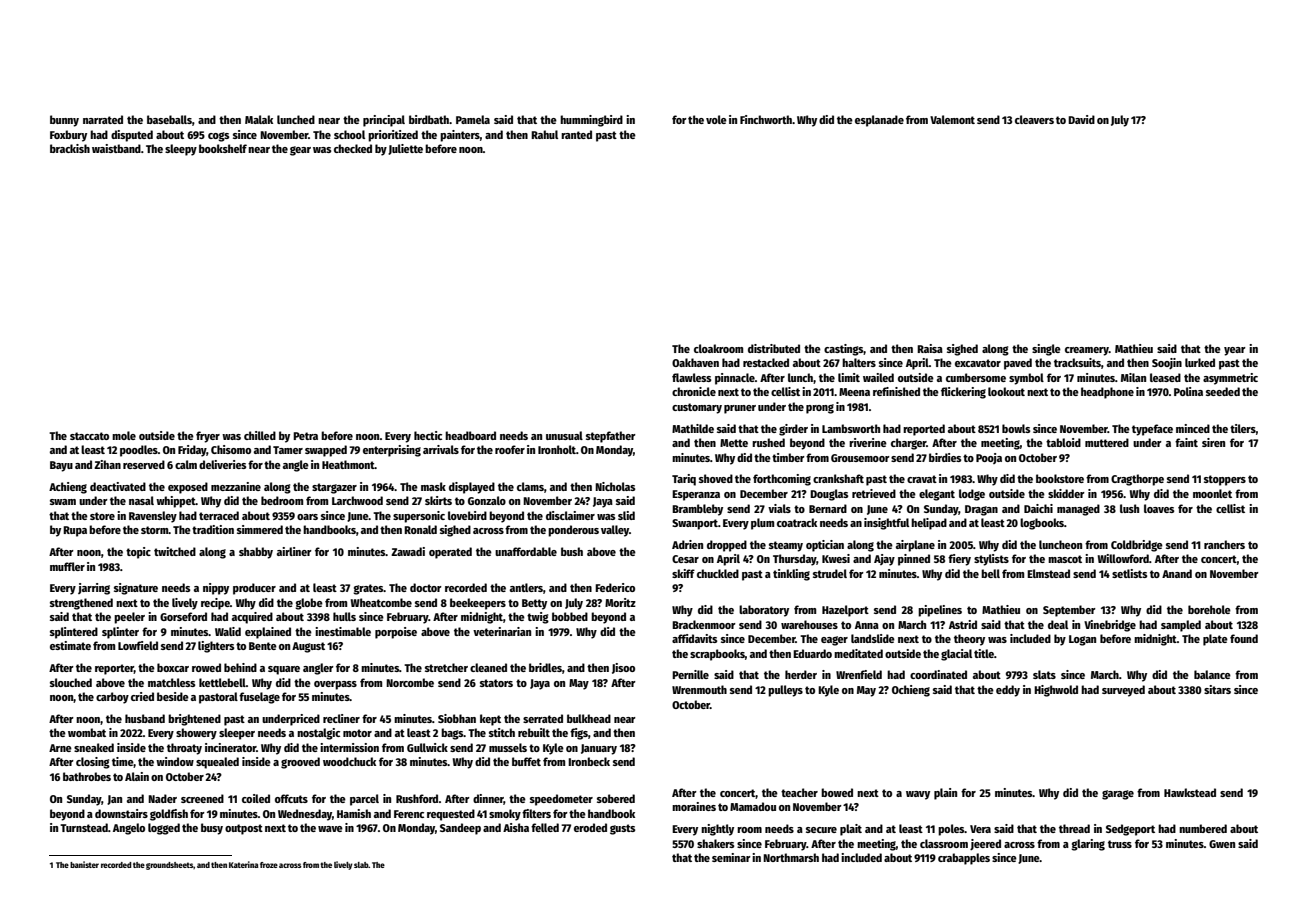 This screenshot has height=924, width=1308. What do you see at coordinates (1107, 393) in the screenshot?
I see `headphone` at bounding box center [1107, 393].
